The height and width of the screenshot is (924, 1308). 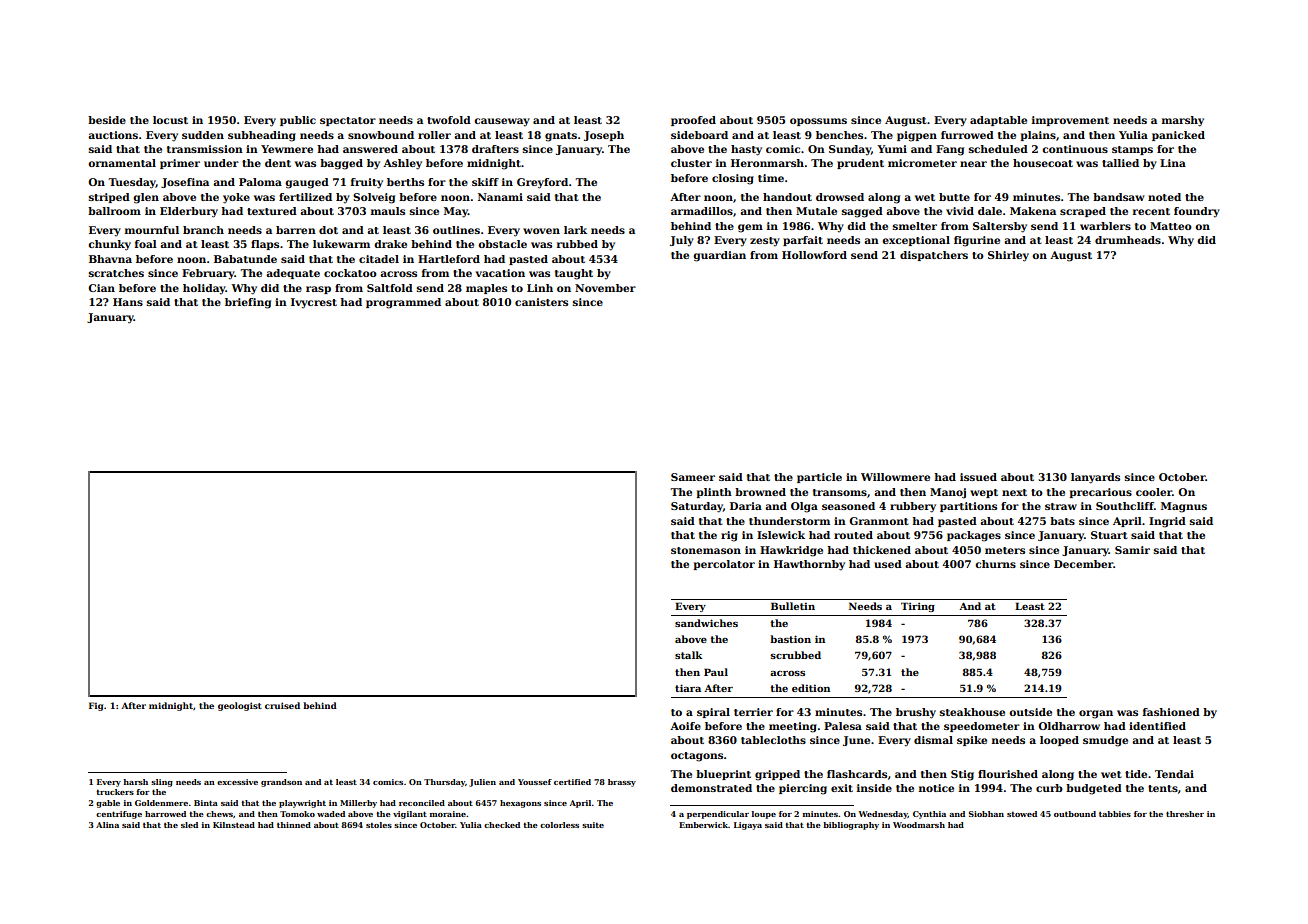 I want to click on particle, so click(x=819, y=478).
